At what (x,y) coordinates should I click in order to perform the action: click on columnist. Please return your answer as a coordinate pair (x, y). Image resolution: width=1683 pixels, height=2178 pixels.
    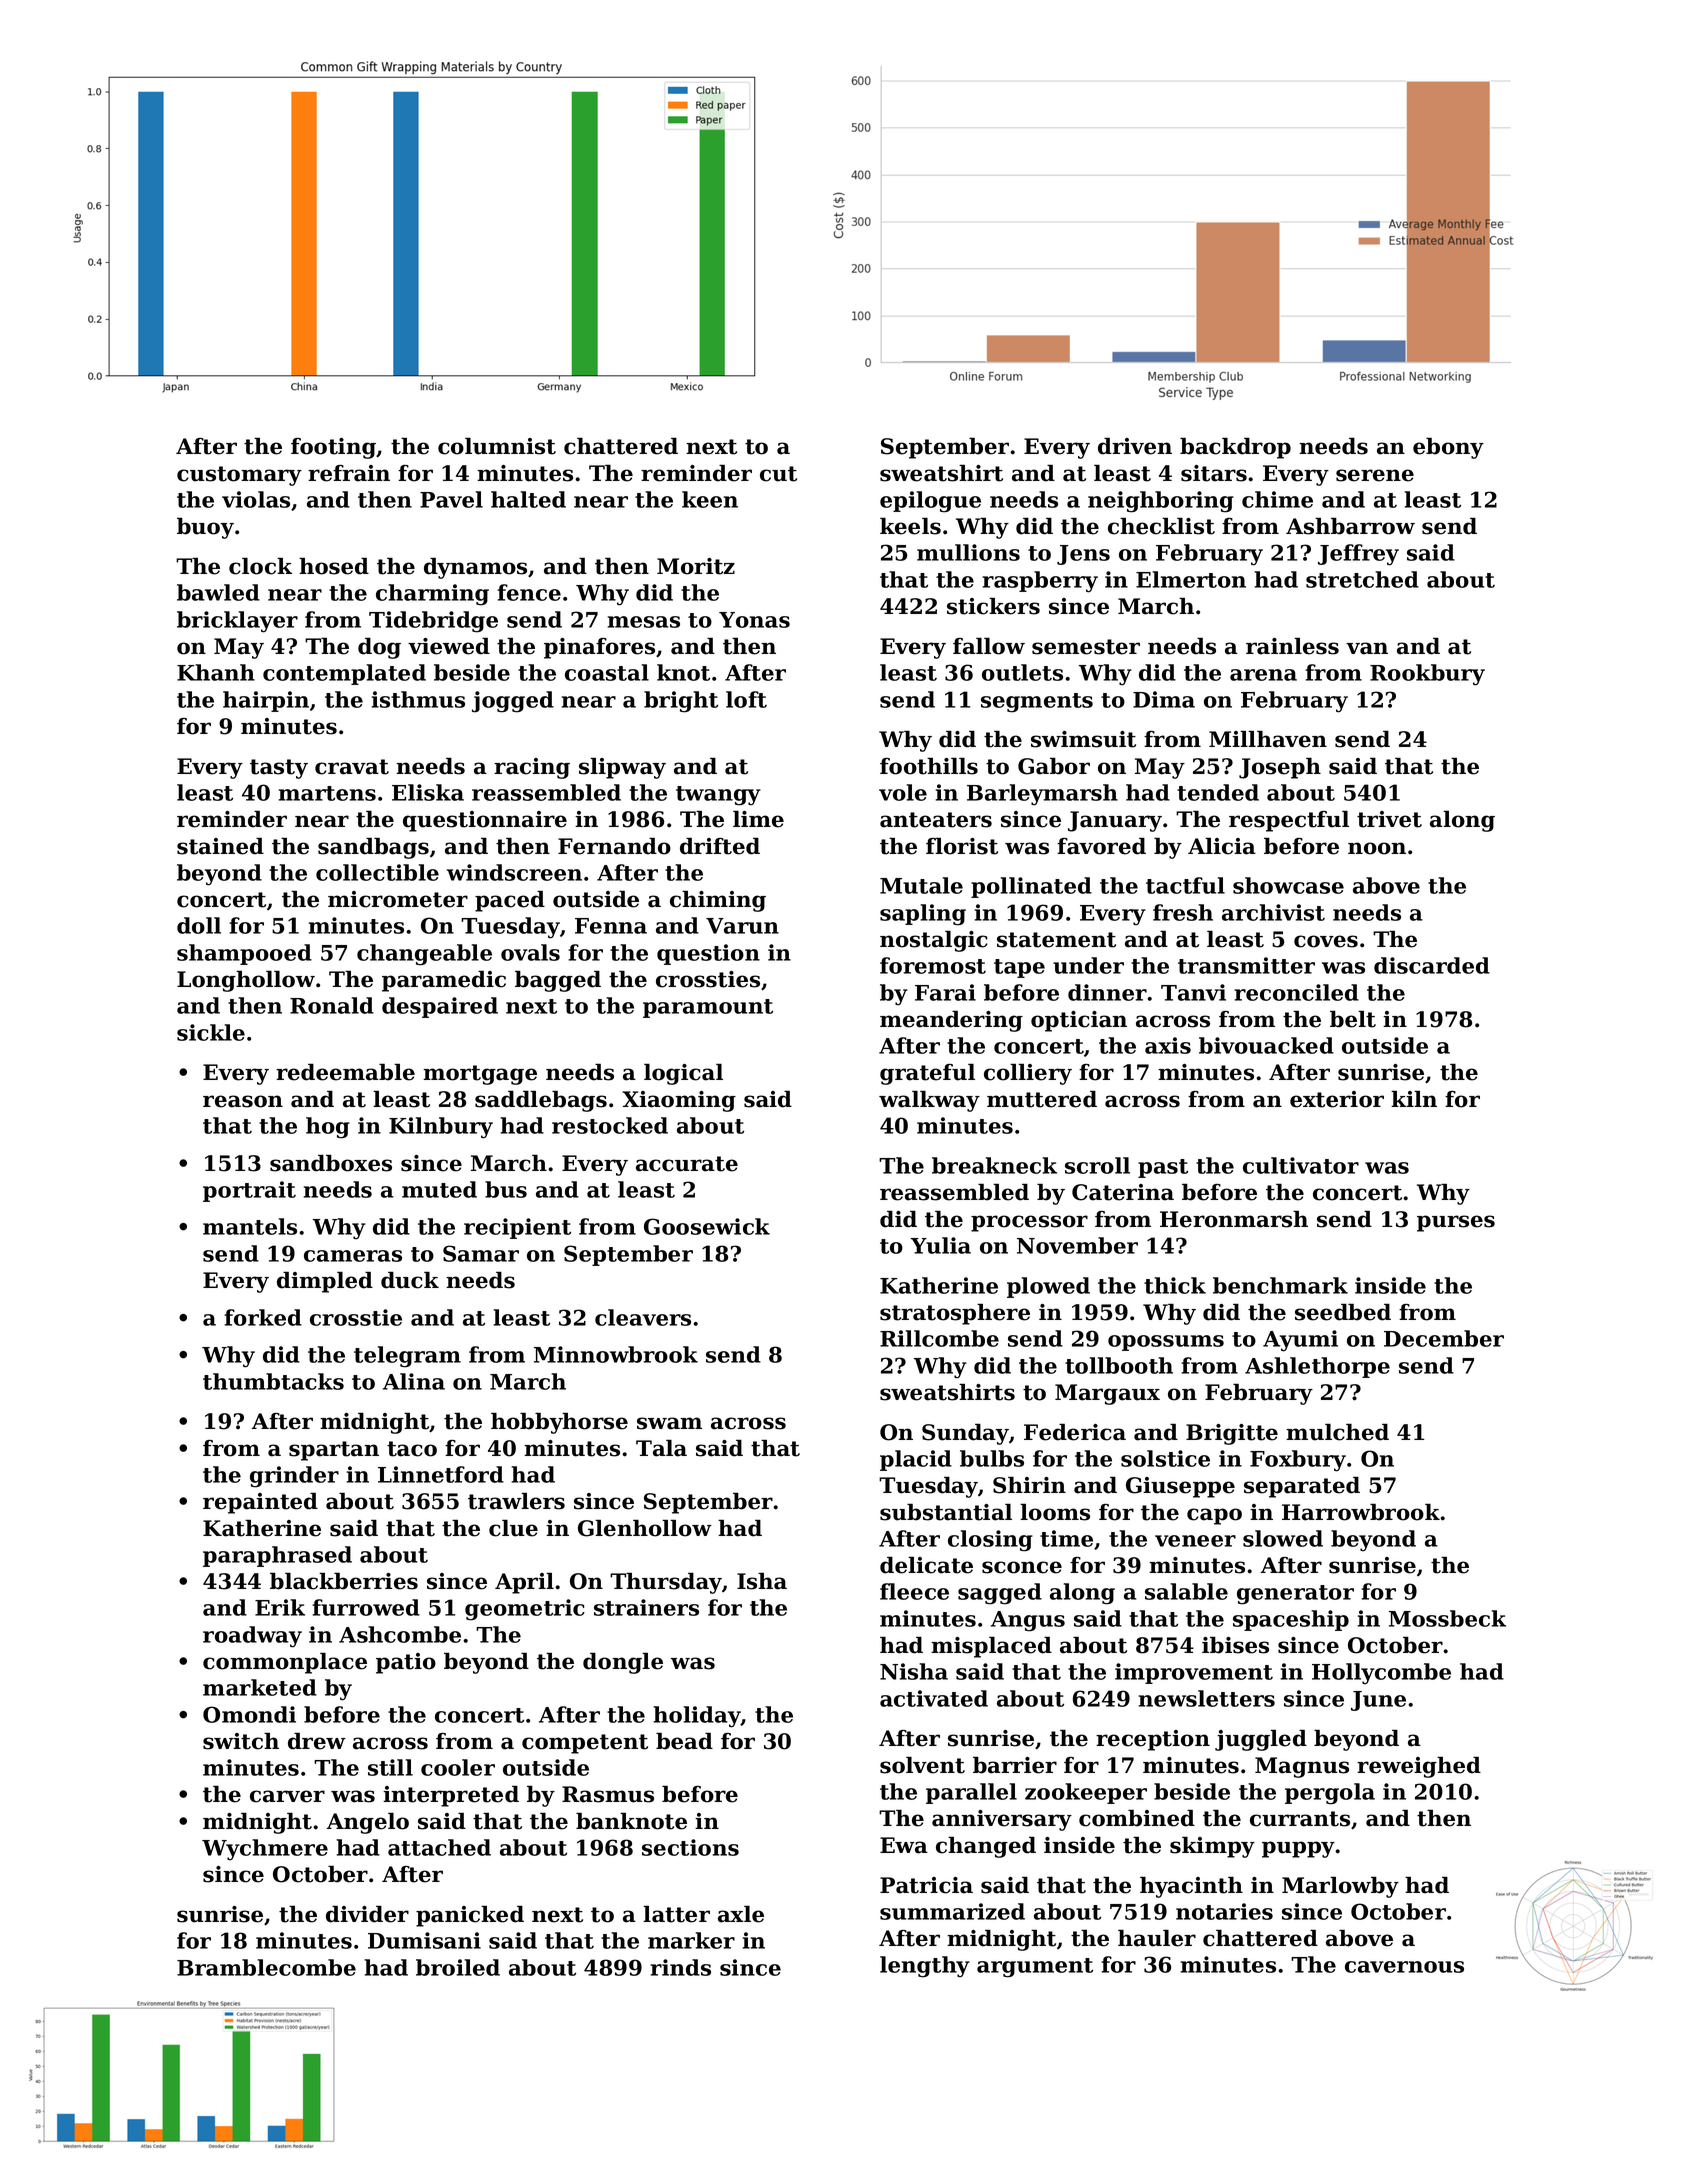
    Looking at the image, I should click on (497, 446).
